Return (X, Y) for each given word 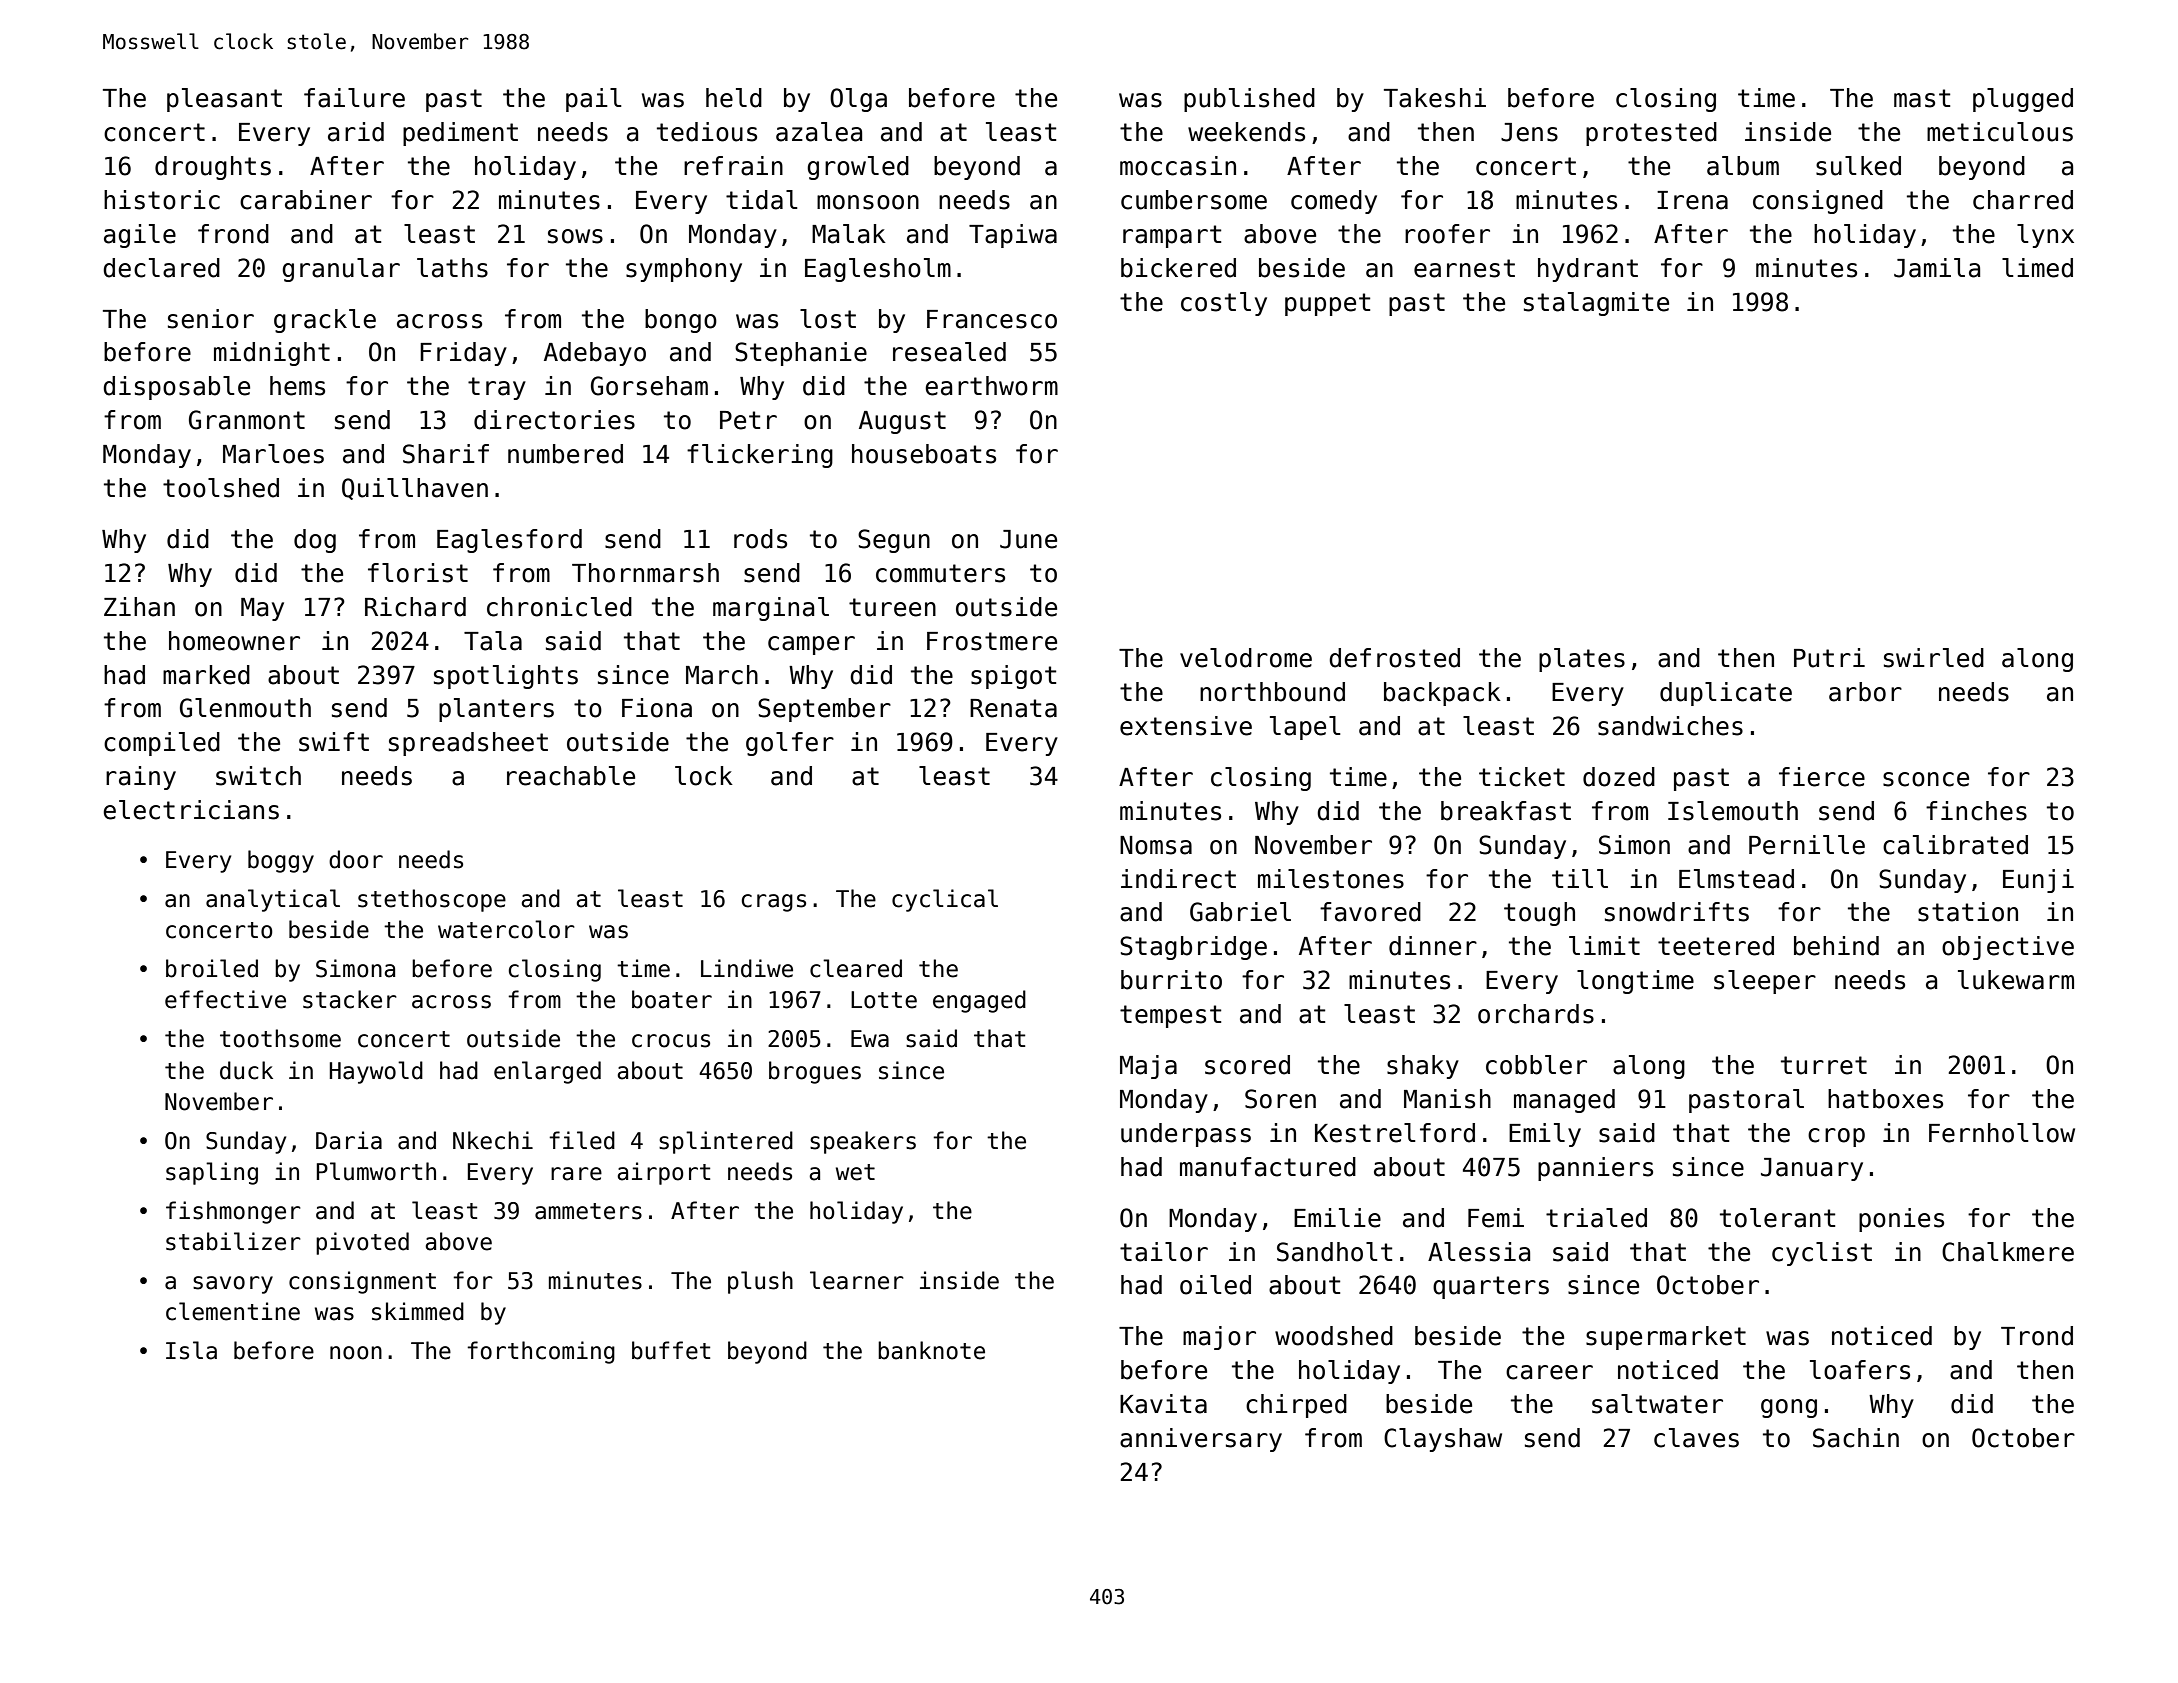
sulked (1858, 166)
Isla (191, 1350)
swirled (1934, 658)
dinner (1433, 946)
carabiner (306, 200)
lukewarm (2016, 980)
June (1028, 539)
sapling (212, 1173)
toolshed (221, 488)
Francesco (992, 319)
